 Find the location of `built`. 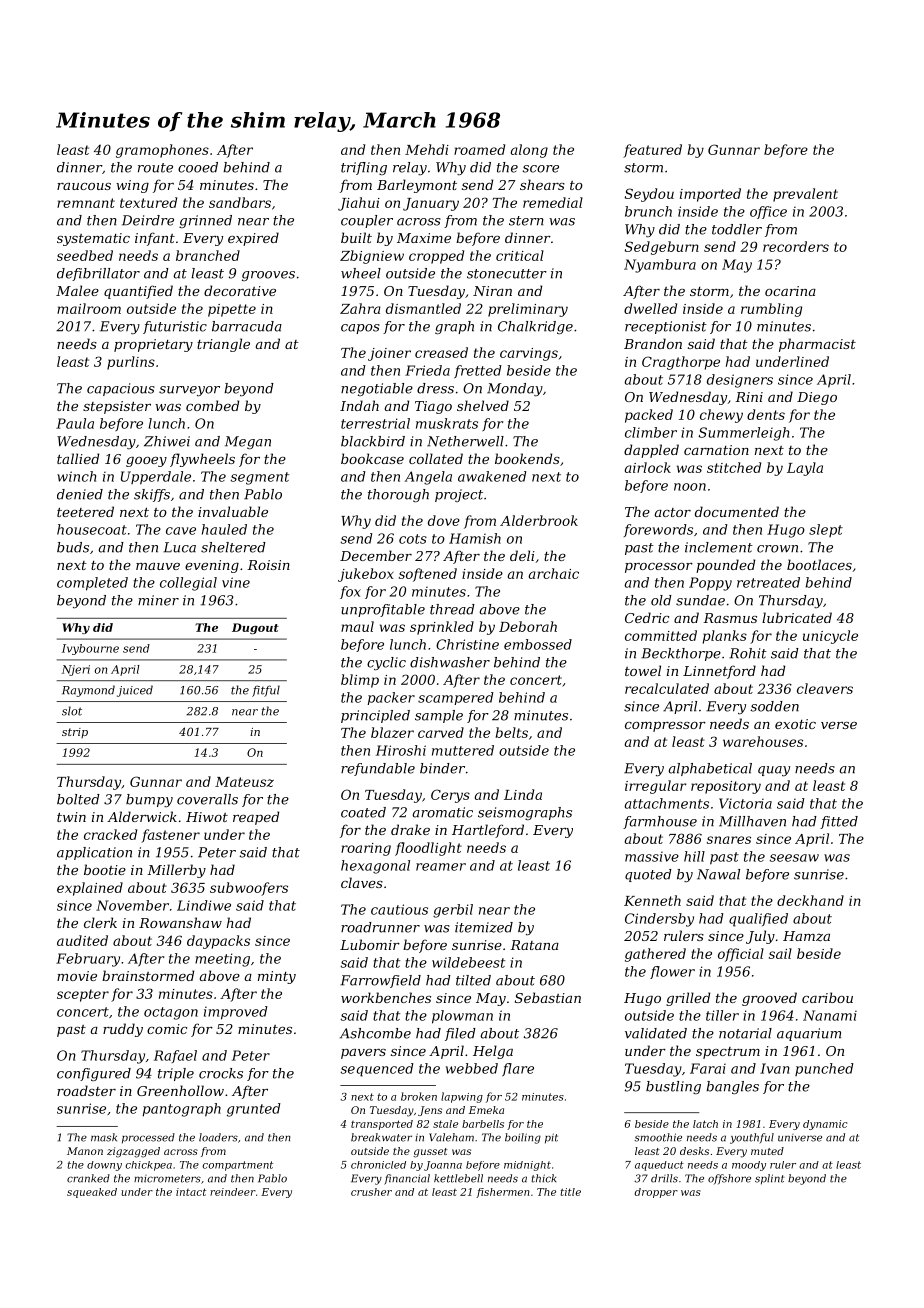

built is located at coordinates (356, 237).
